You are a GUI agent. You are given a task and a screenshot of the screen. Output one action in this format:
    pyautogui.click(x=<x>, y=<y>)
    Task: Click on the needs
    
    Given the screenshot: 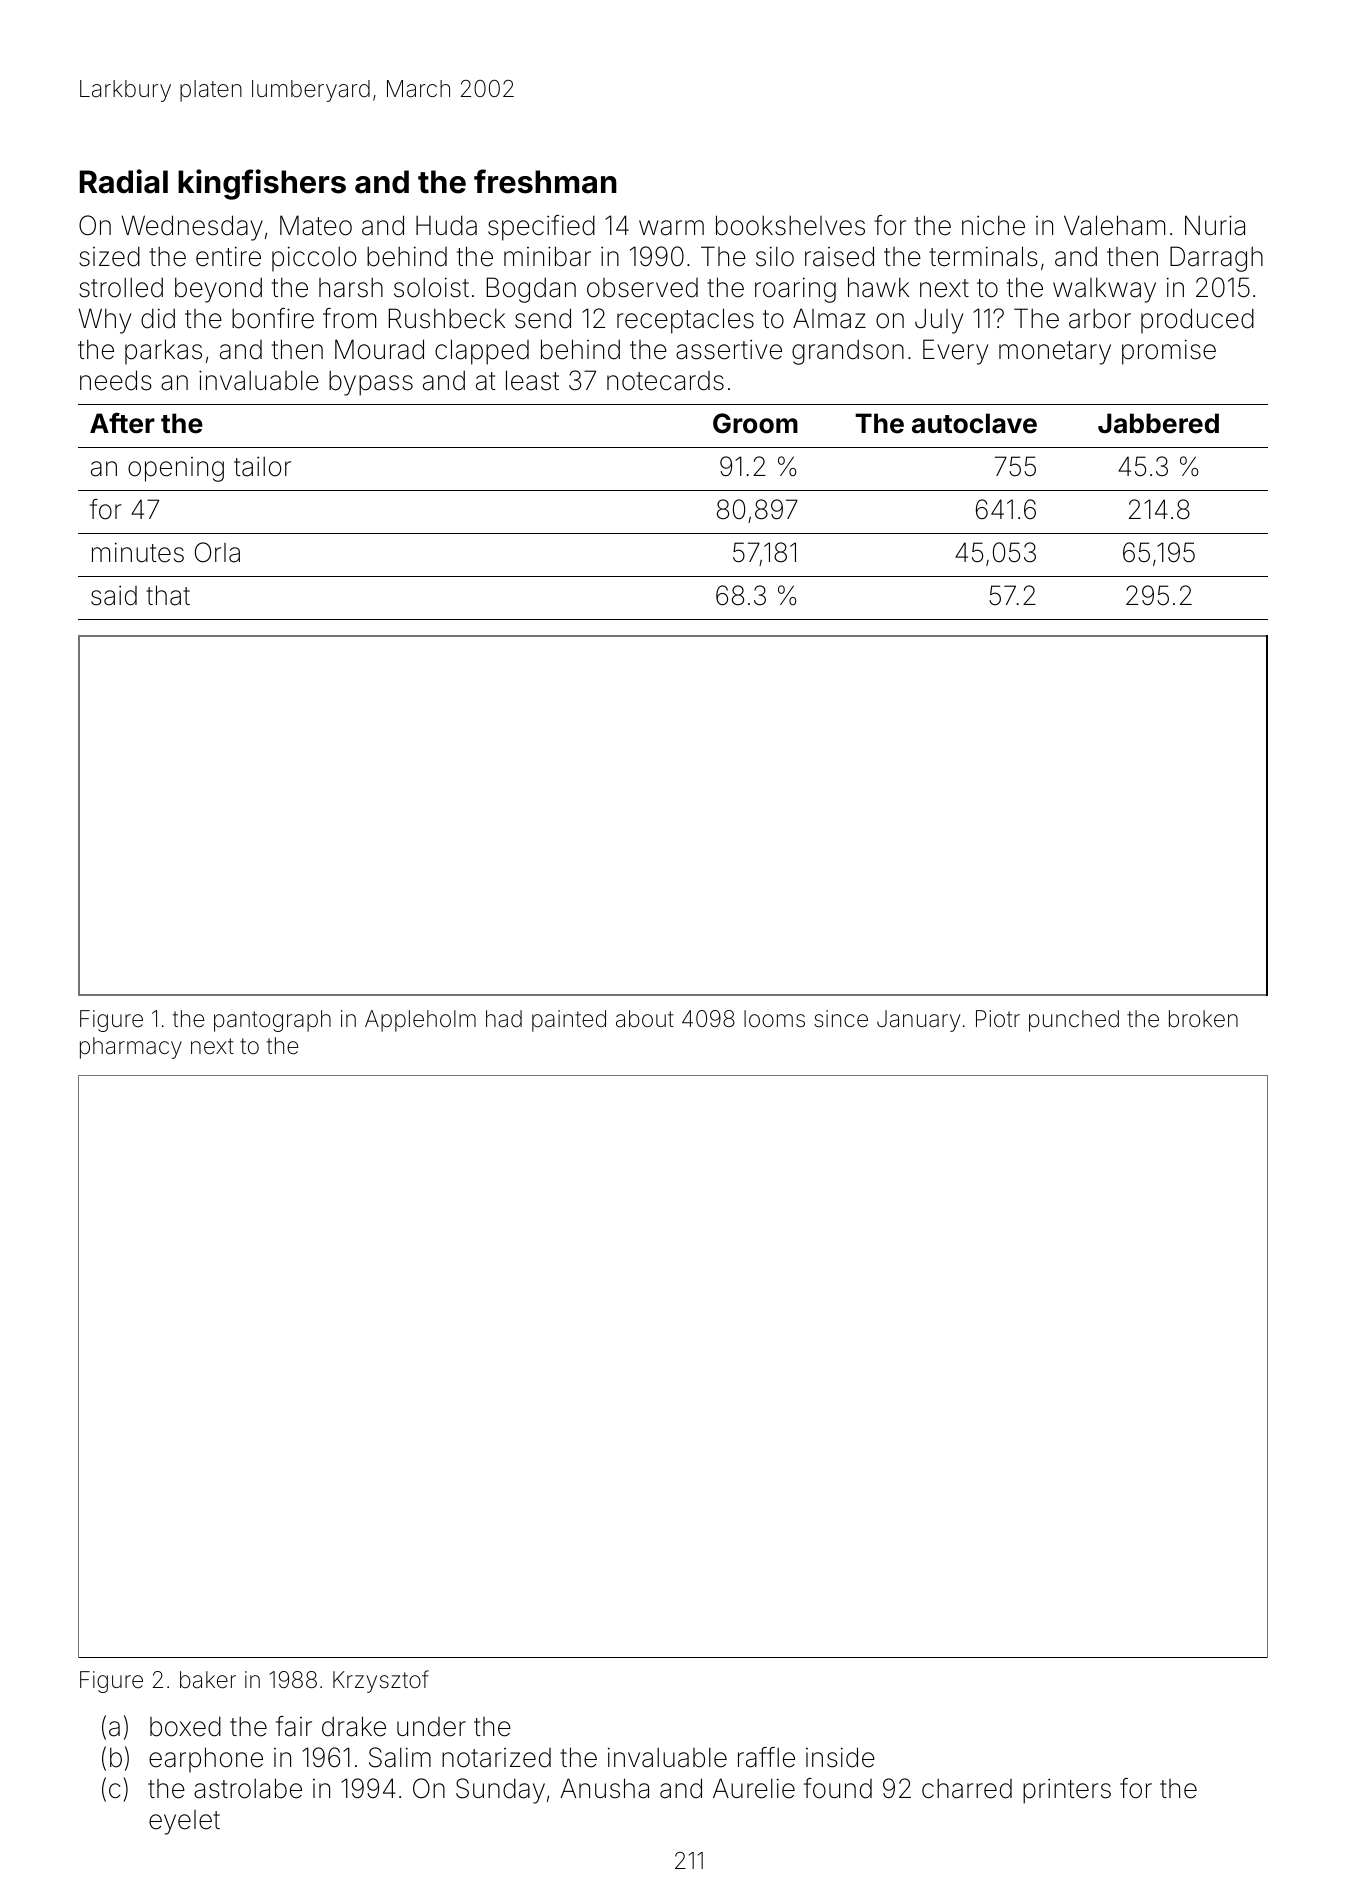 What is the action you would take?
    pyautogui.click(x=116, y=380)
